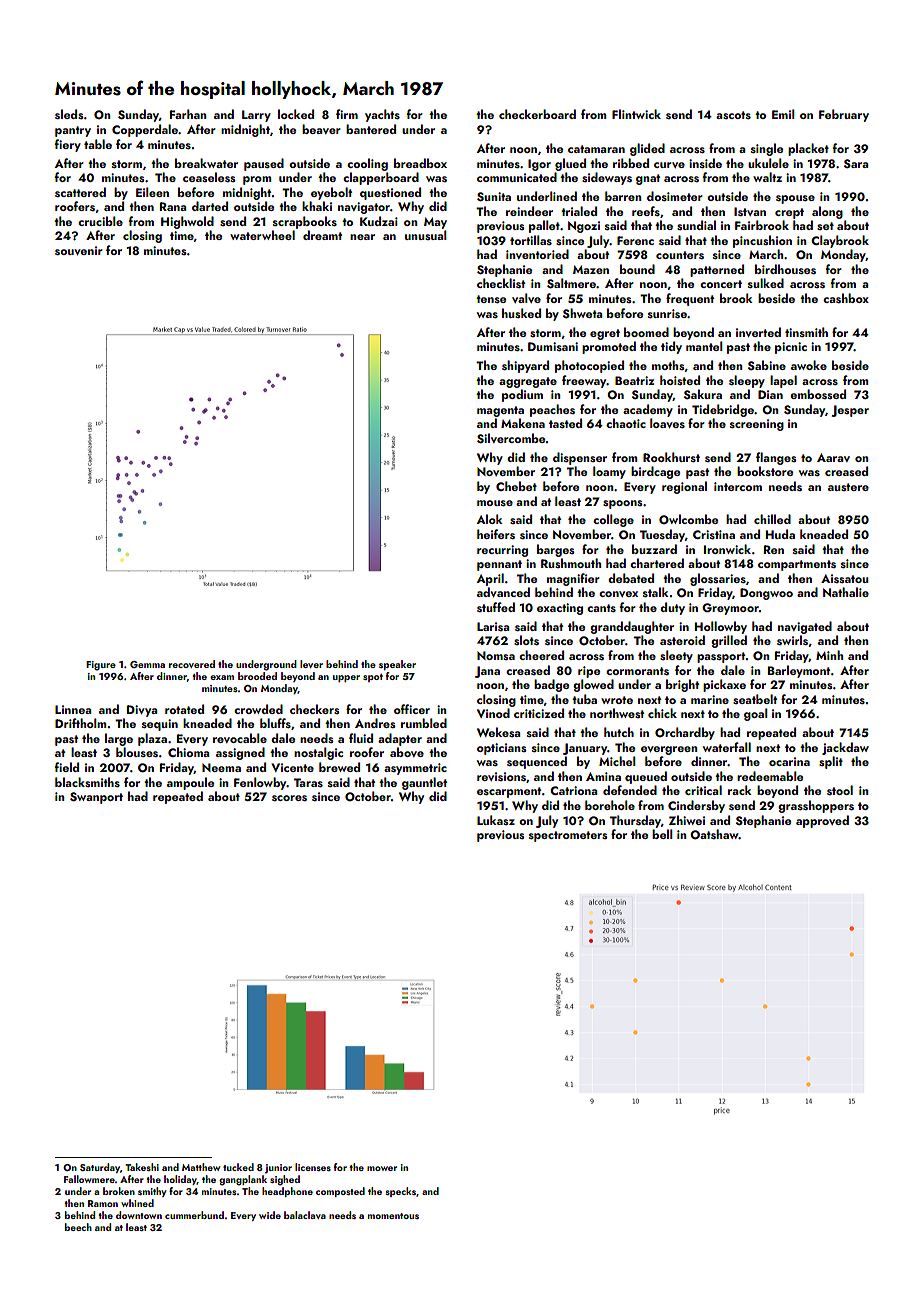 Image resolution: width=924 pixels, height=1308 pixels. Describe the element at coordinates (100, 221) in the screenshot. I see `crucible` at that location.
